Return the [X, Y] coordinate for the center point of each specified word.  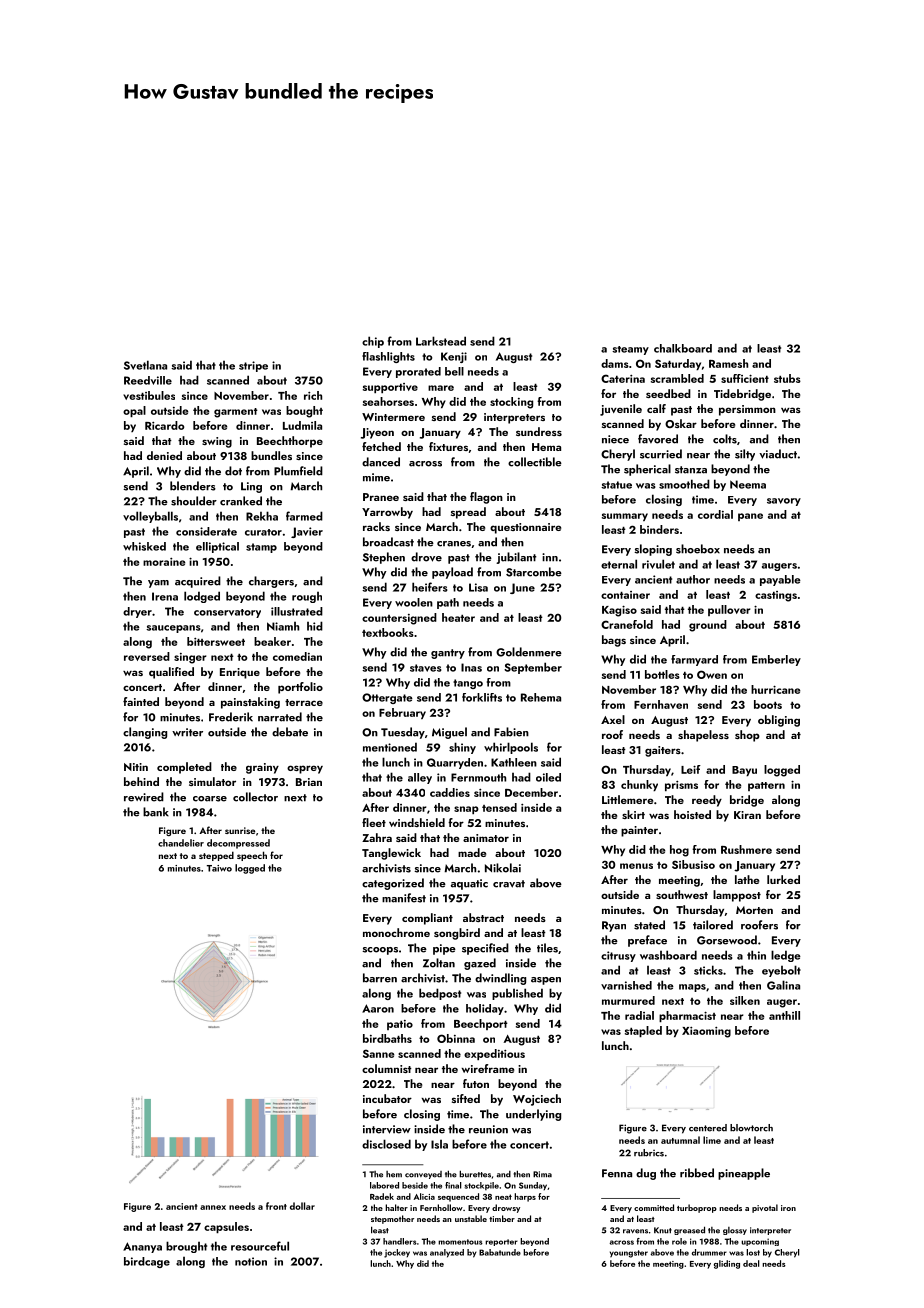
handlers [400, 1241]
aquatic [469, 884]
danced [381, 462]
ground [708, 626]
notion [251, 1261]
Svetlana [145, 365]
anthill [784, 1015]
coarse [210, 799]
